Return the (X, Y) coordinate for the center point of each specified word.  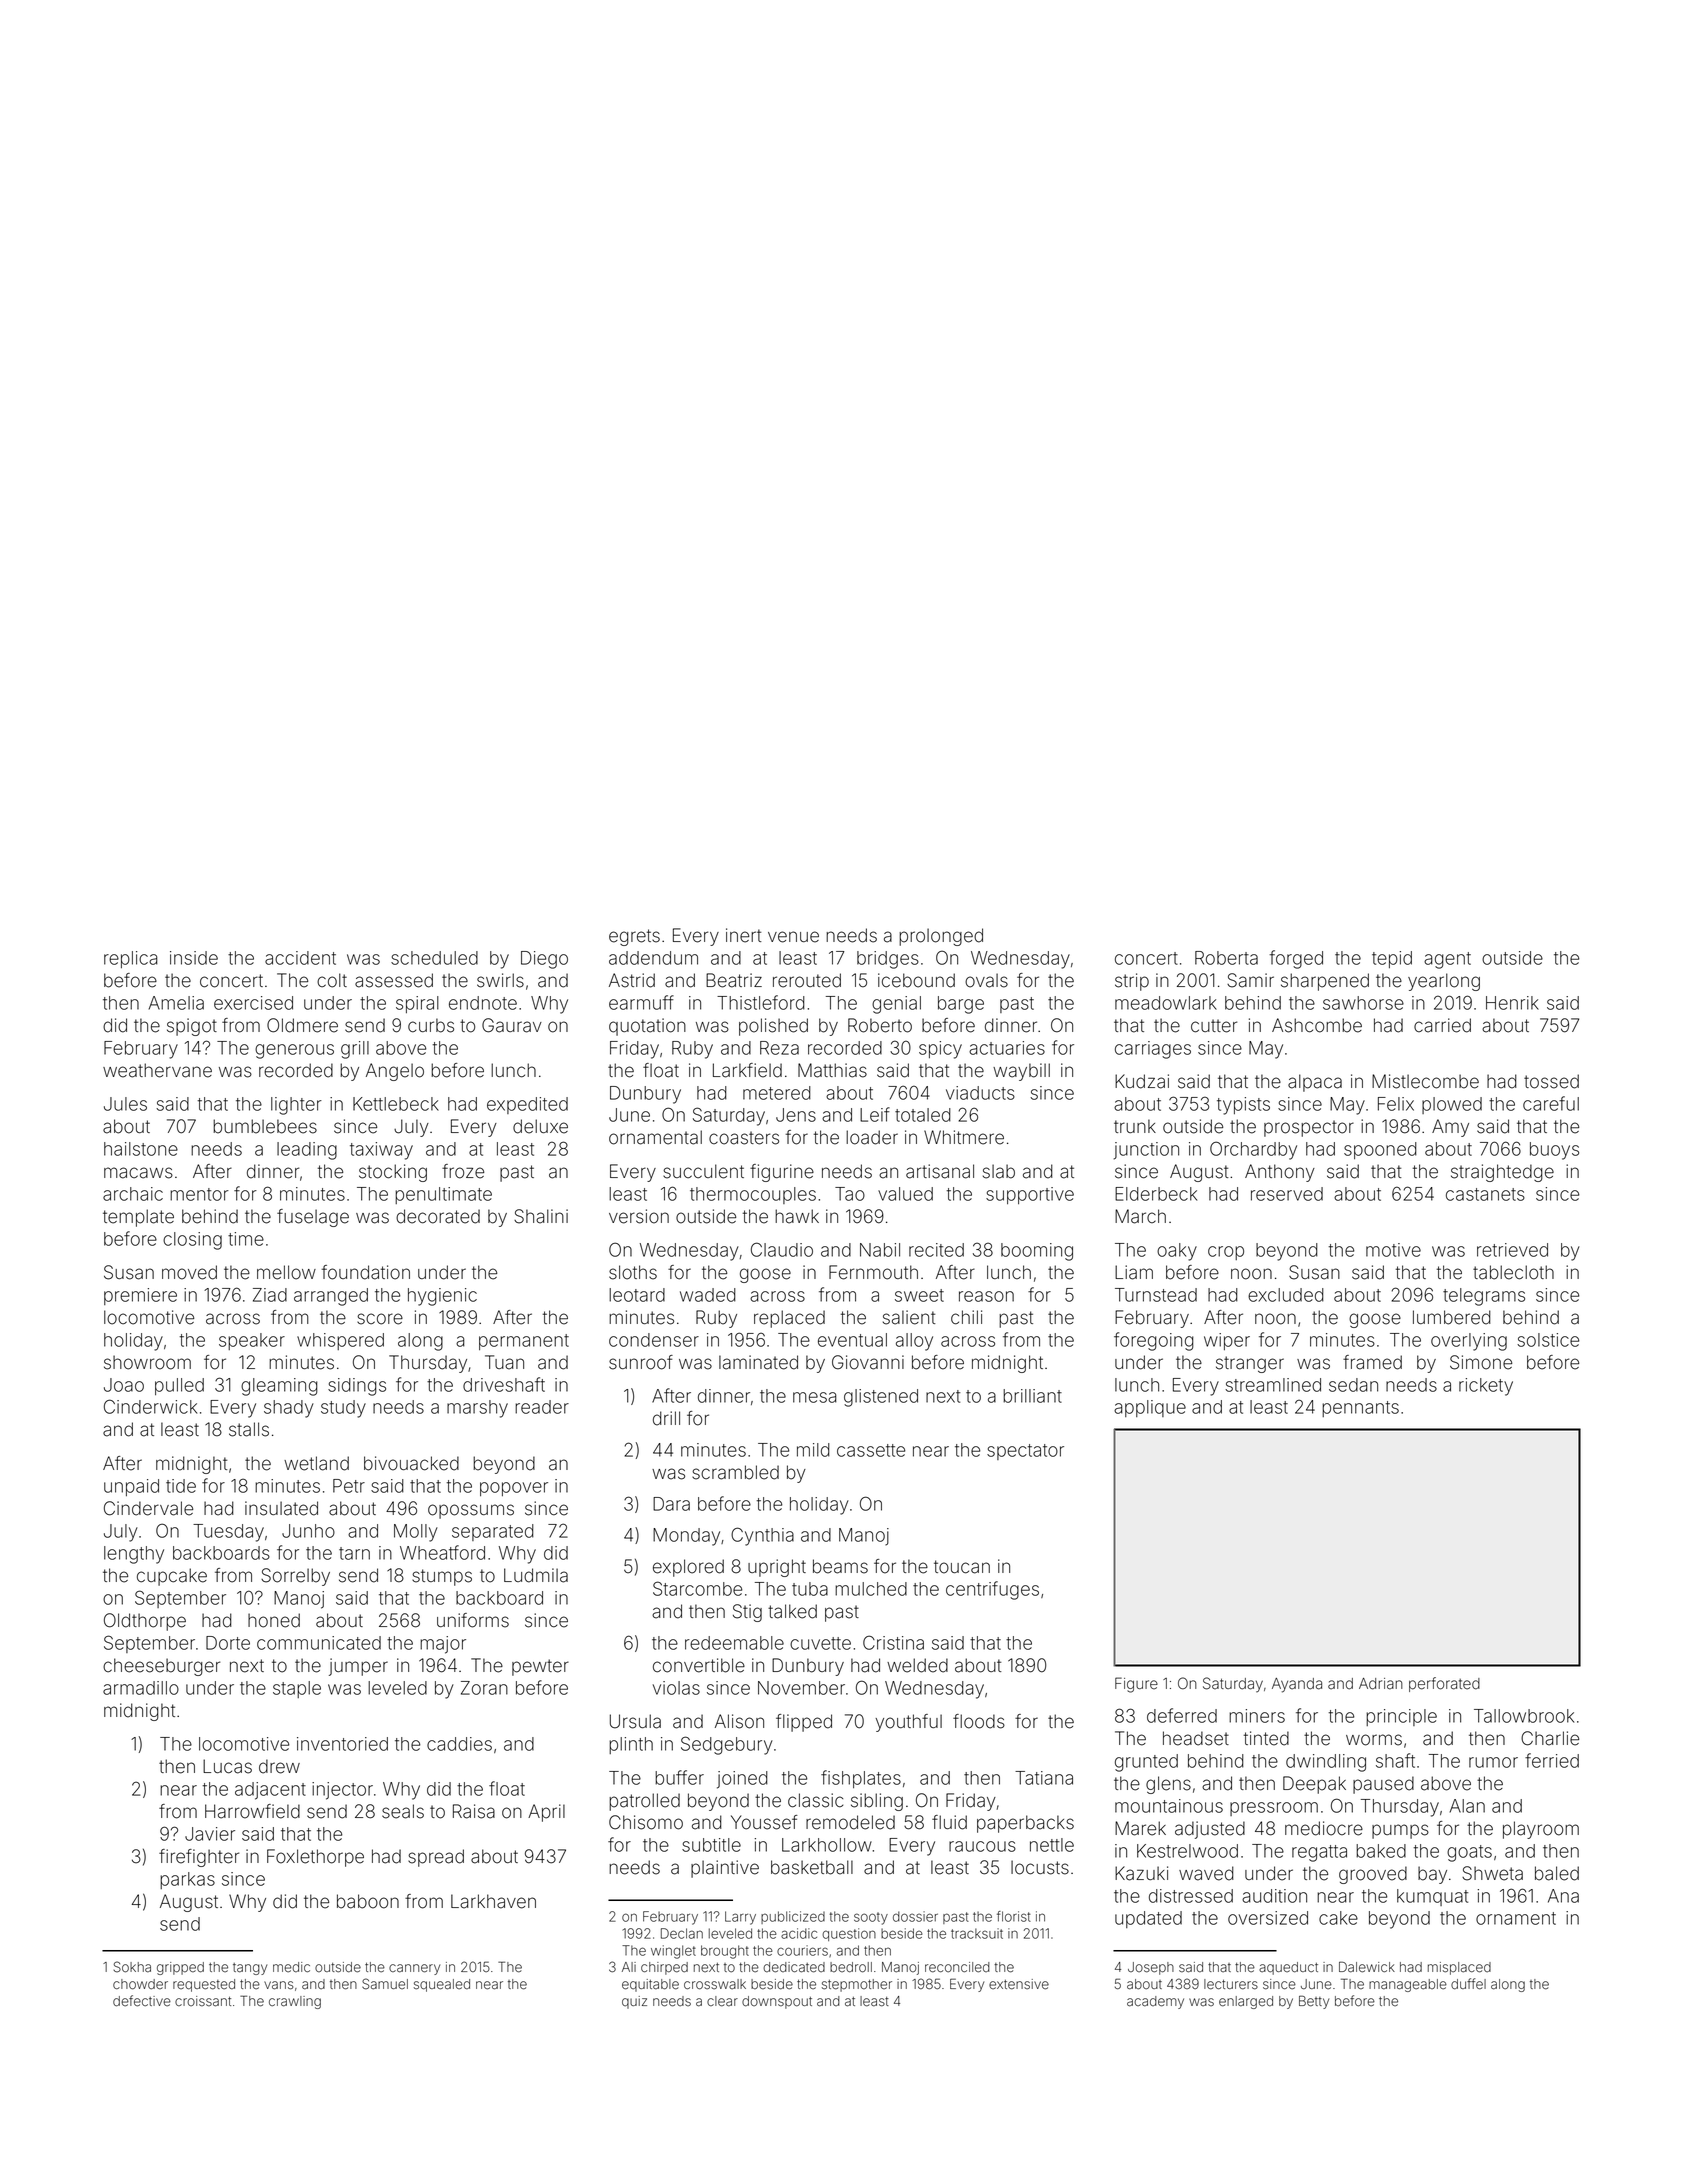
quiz (634, 2002)
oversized (1268, 1918)
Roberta (1226, 958)
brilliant (1032, 1396)
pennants (1360, 1409)
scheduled (434, 958)
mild (813, 1450)
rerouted (807, 980)
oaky (1177, 1252)
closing (192, 1241)
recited (936, 1250)
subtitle (711, 1845)
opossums (471, 1511)
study (343, 1409)
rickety (1486, 1387)
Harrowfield (252, 1811)
